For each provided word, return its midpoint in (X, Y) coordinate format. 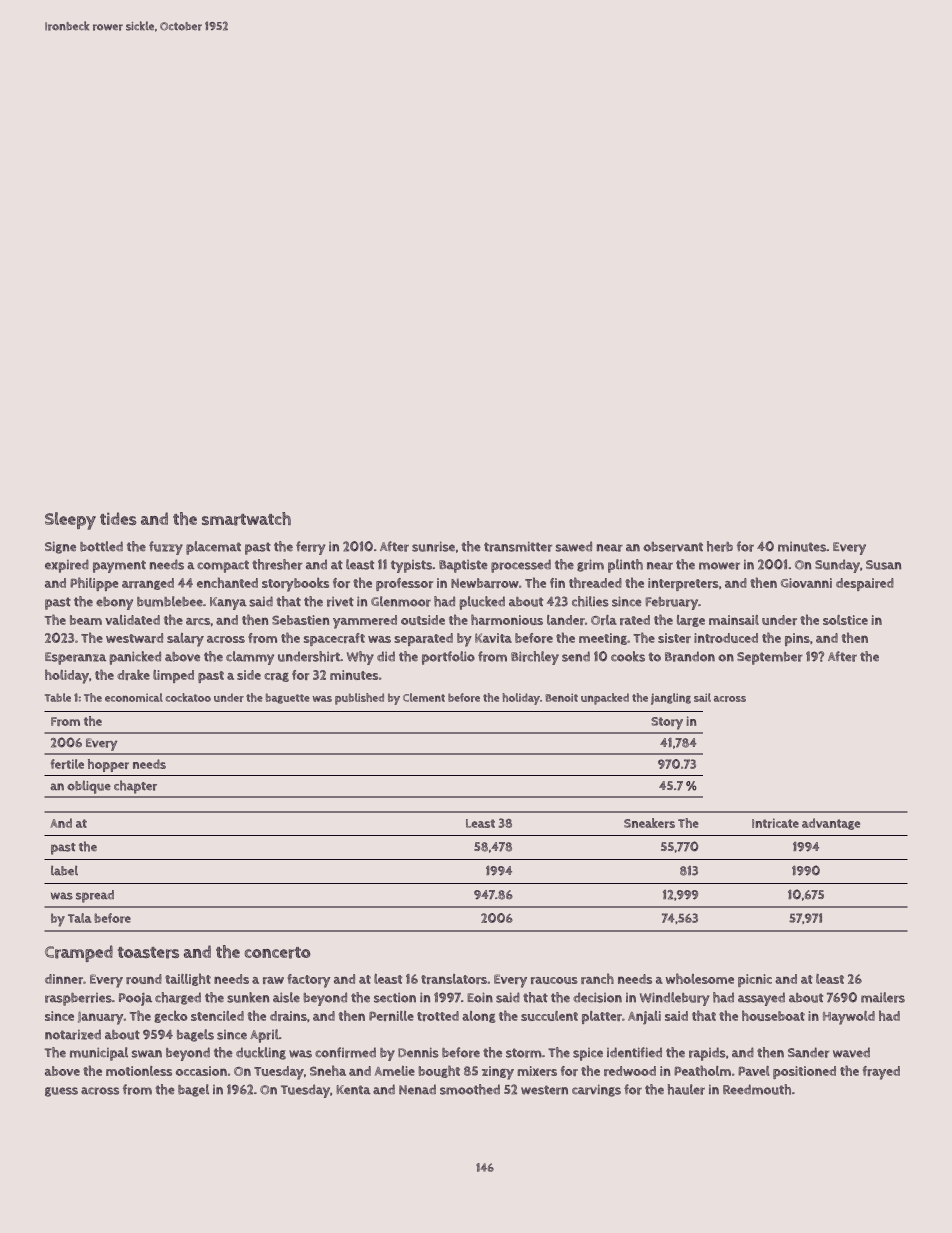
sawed (574, 546)
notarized (73, 1034)
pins (797, 639)
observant (673, 547)
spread (95, 896)
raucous (554, 980)
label (64, 871)
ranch (597, 978)
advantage (831, 824)
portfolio (448, 658)
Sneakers (649, 823)
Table (58, 697)
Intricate (775, 823)
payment (119, 566)
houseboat (773, 1015)
